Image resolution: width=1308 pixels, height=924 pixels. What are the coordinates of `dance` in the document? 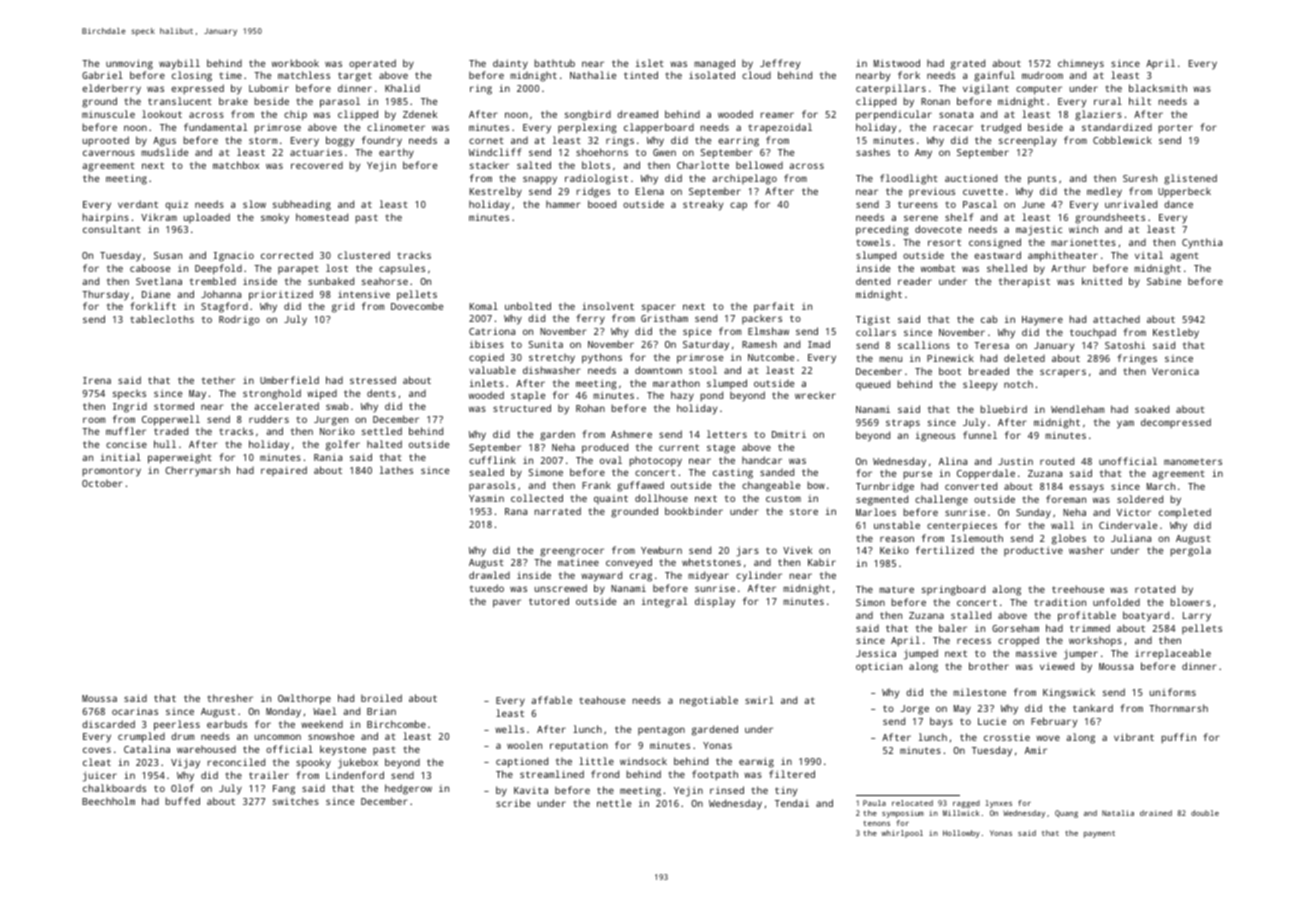 It's located at (1178, 204).
